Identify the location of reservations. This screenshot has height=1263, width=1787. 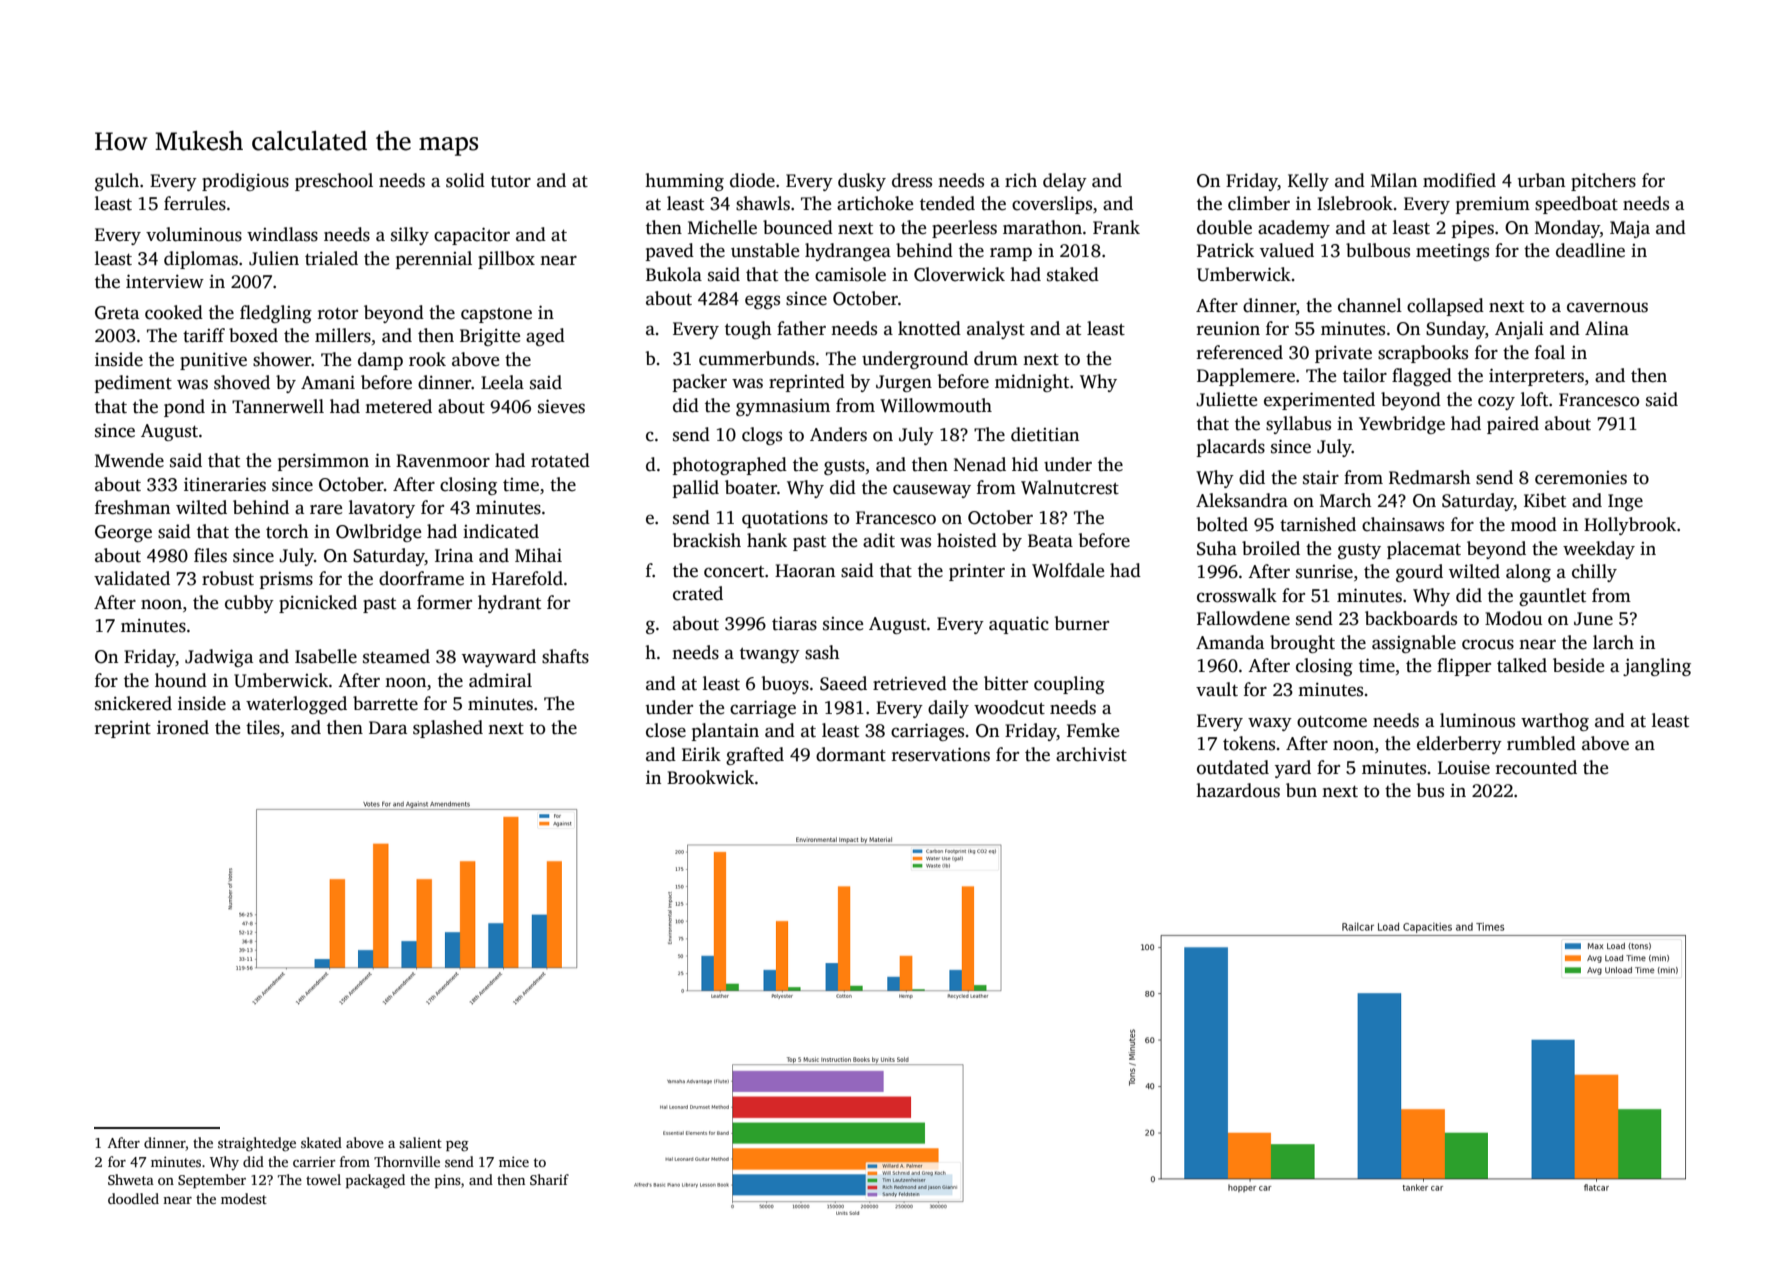
(941, 754).
